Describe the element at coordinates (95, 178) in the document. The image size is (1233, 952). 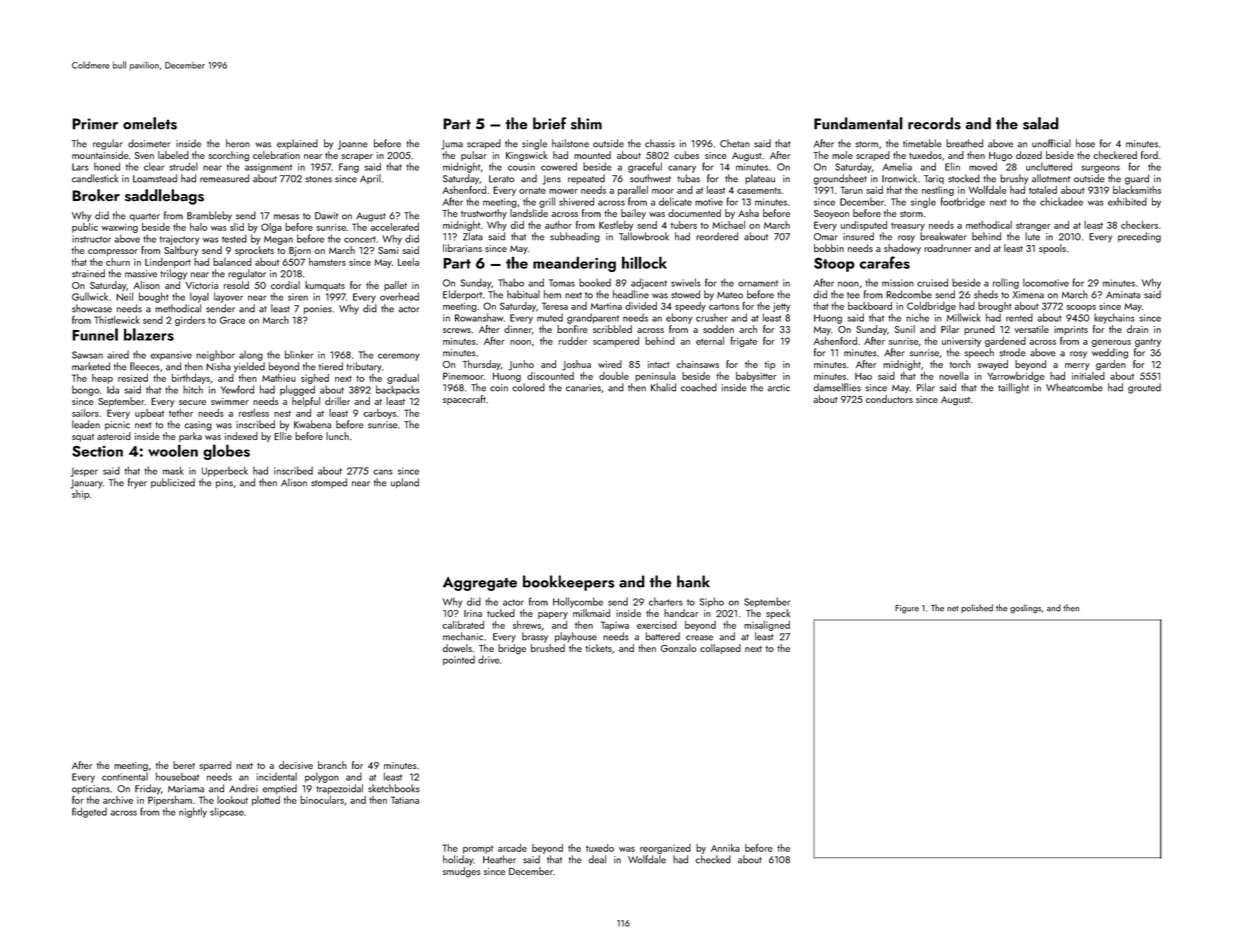
I see `candlestick` at that location.
